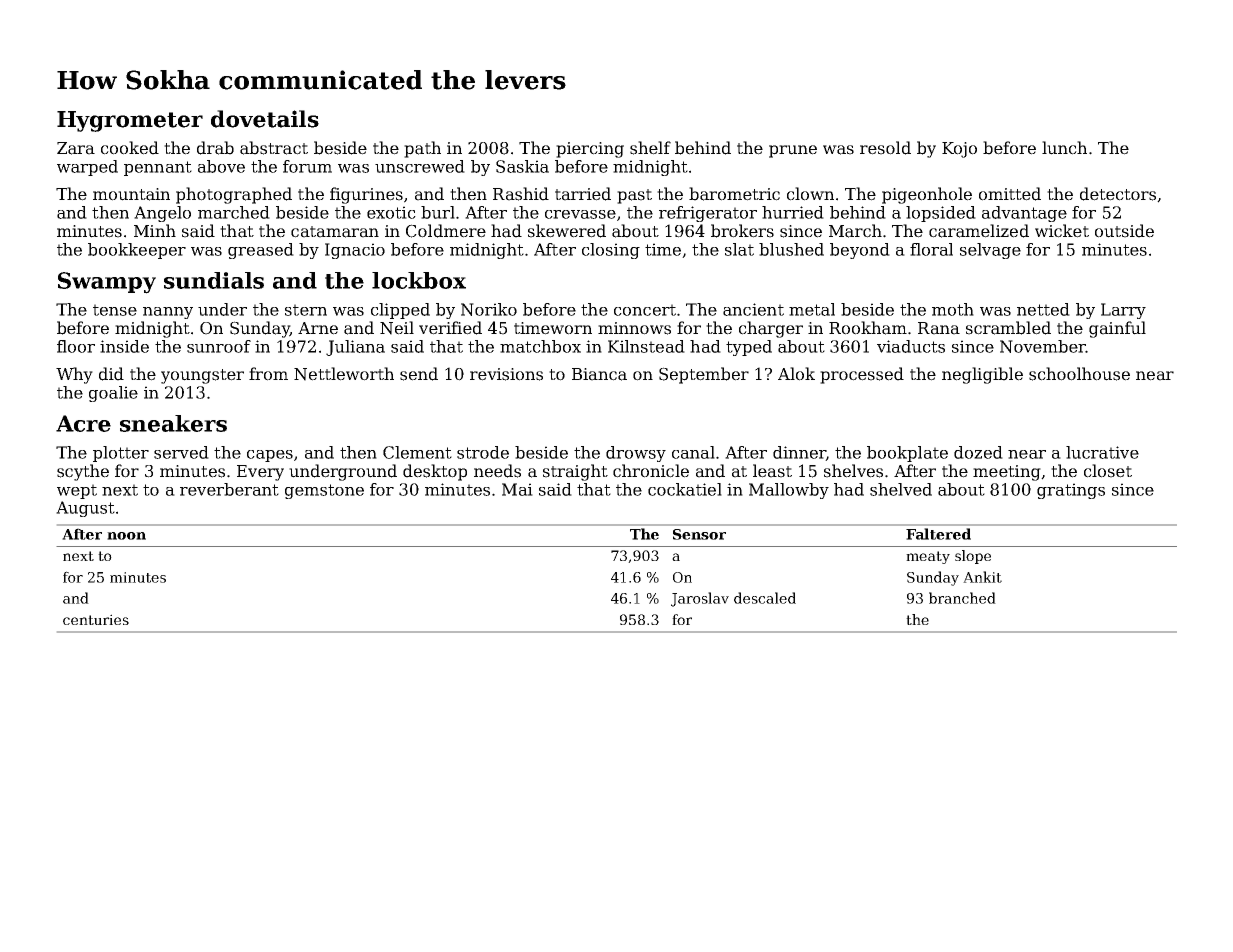  What do you see at coordinates (793, 151) in the document?
I see `prune` at bounding box center [793, 151].
